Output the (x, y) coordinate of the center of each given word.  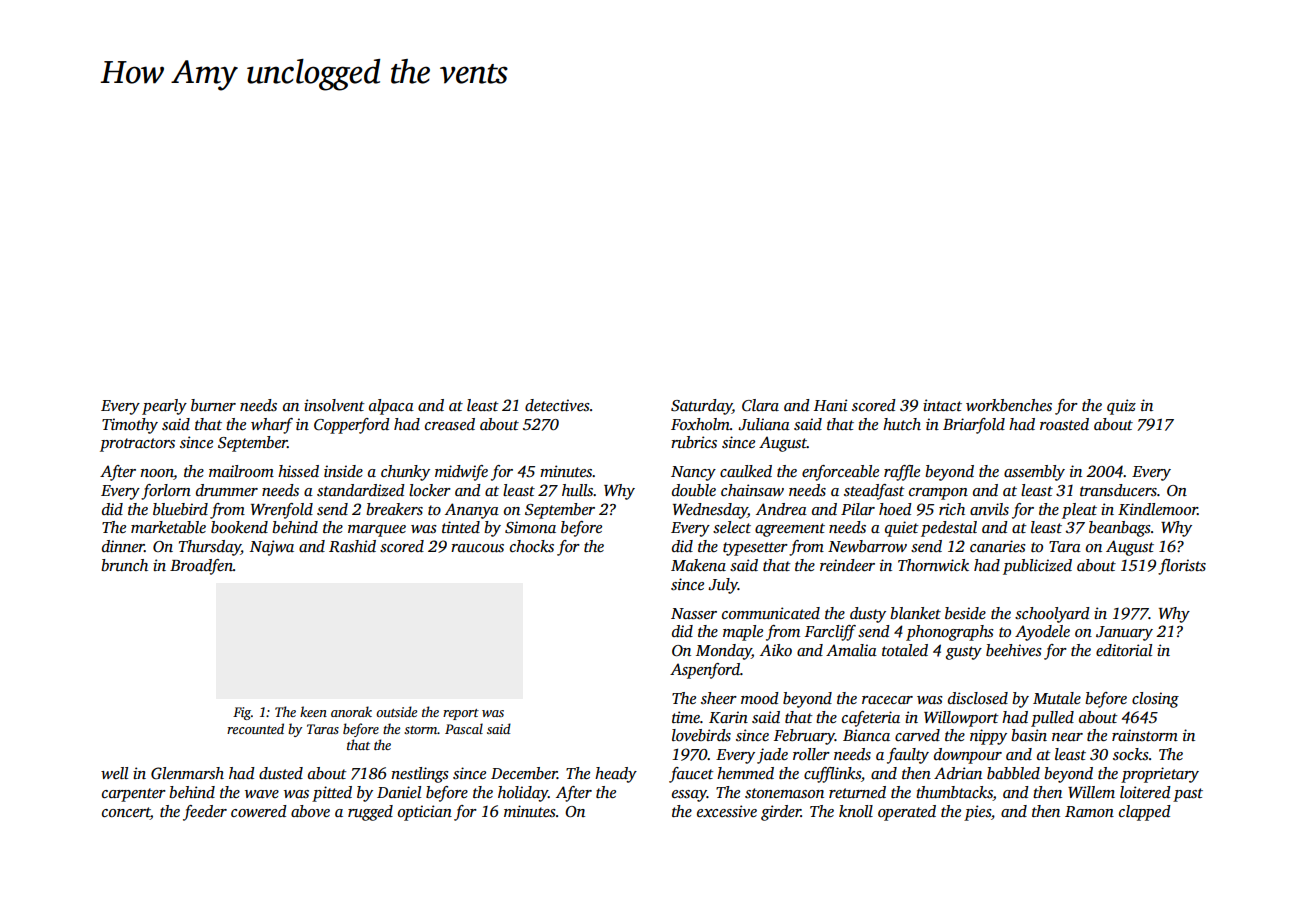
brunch (124, 565)
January (1124, 633)
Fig (242, 713)
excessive (727, 811)
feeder (205, 813)
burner (213, 405)
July (723, 586)
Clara (760, 405)
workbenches (1009, 405)
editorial (1124, 650)
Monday (724, 652)
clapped (1145, 813)
